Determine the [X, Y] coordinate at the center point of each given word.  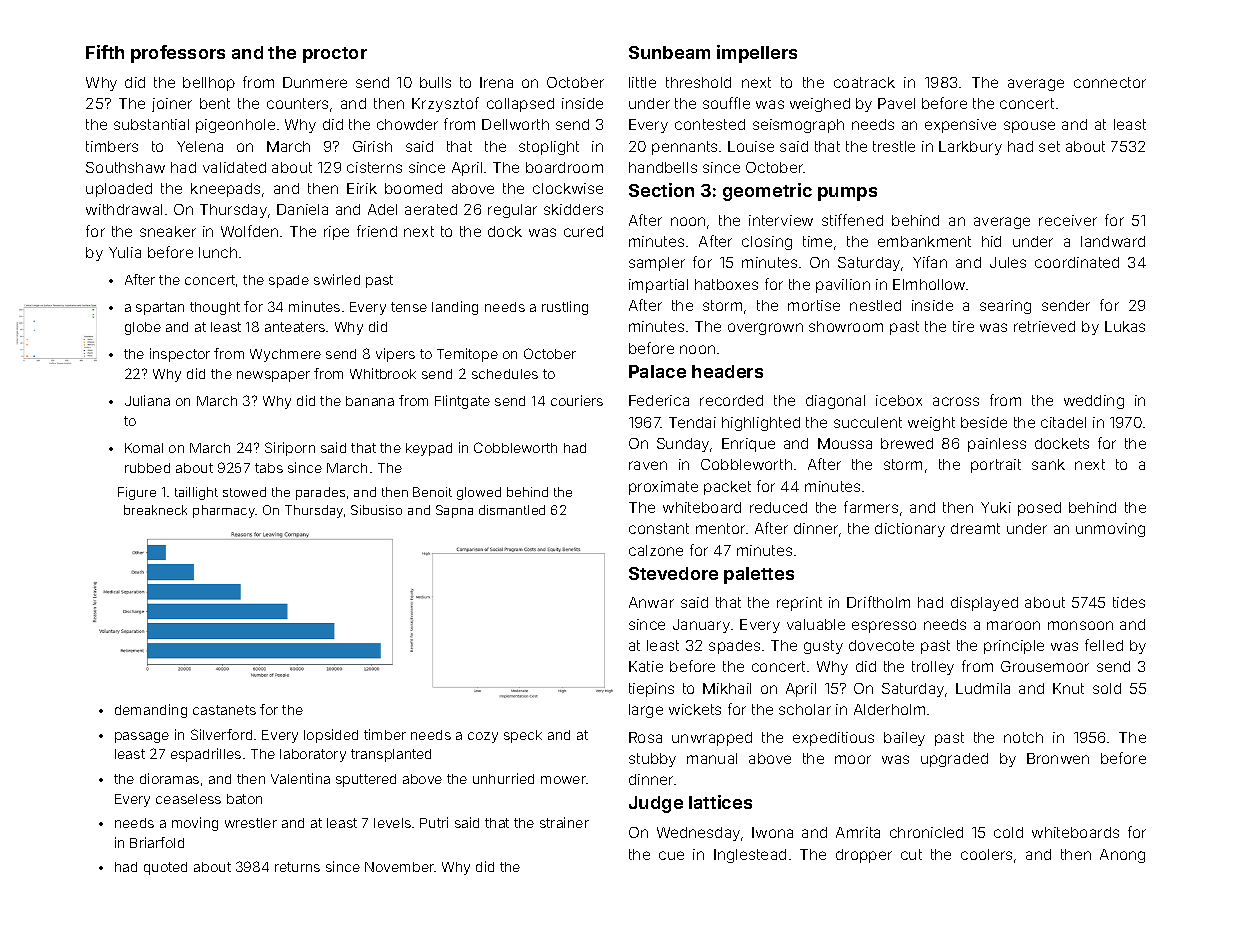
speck [523, 736]
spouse [1029, 127]
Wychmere [285, 355]
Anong [1122, 856]
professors [178, 54]
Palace [657, 371]
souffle [726, 103]
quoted [165, 868]
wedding [1094, 402]
